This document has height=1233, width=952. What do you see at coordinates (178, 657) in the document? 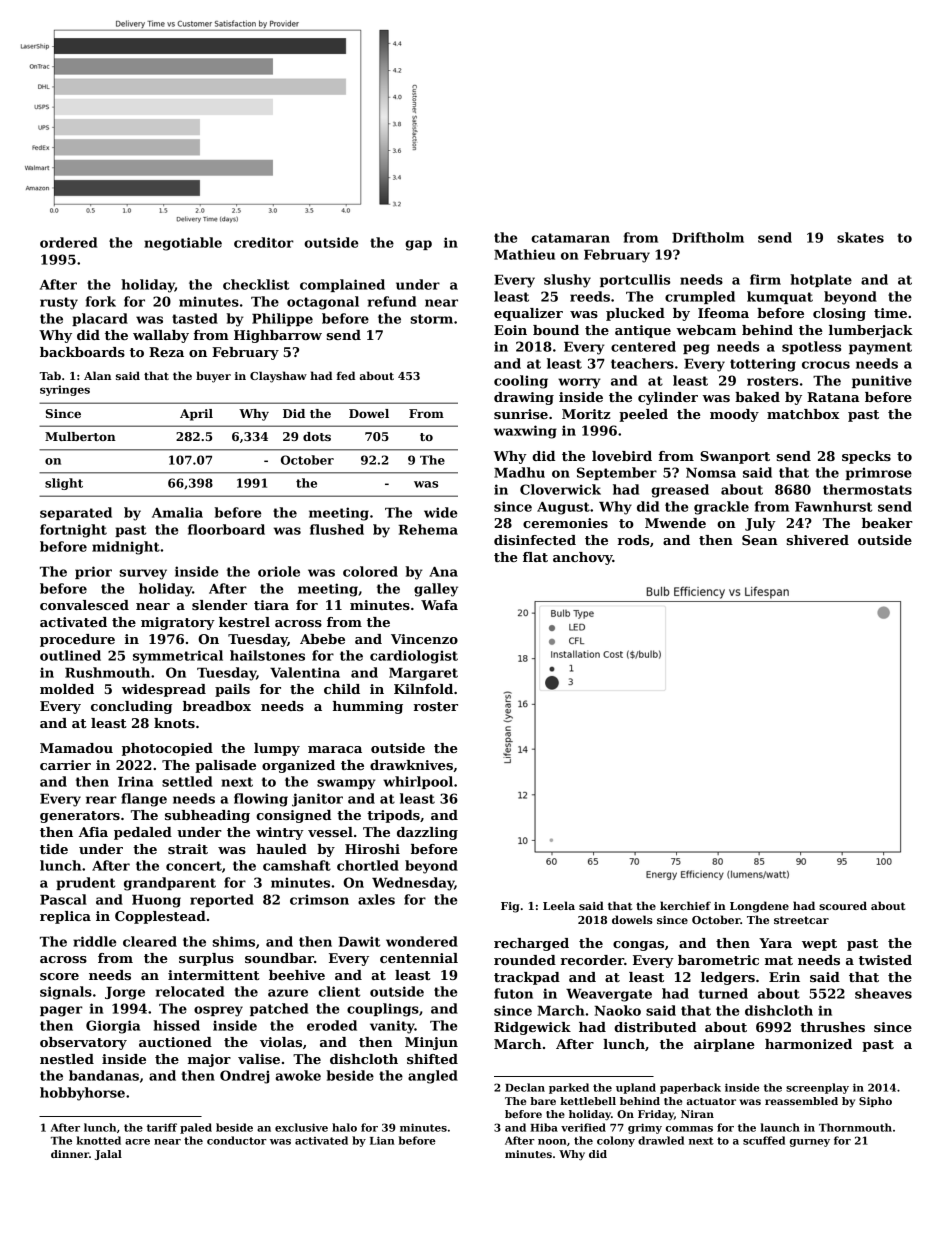
I see `symmetrical` at bounding box center [178, 657].
